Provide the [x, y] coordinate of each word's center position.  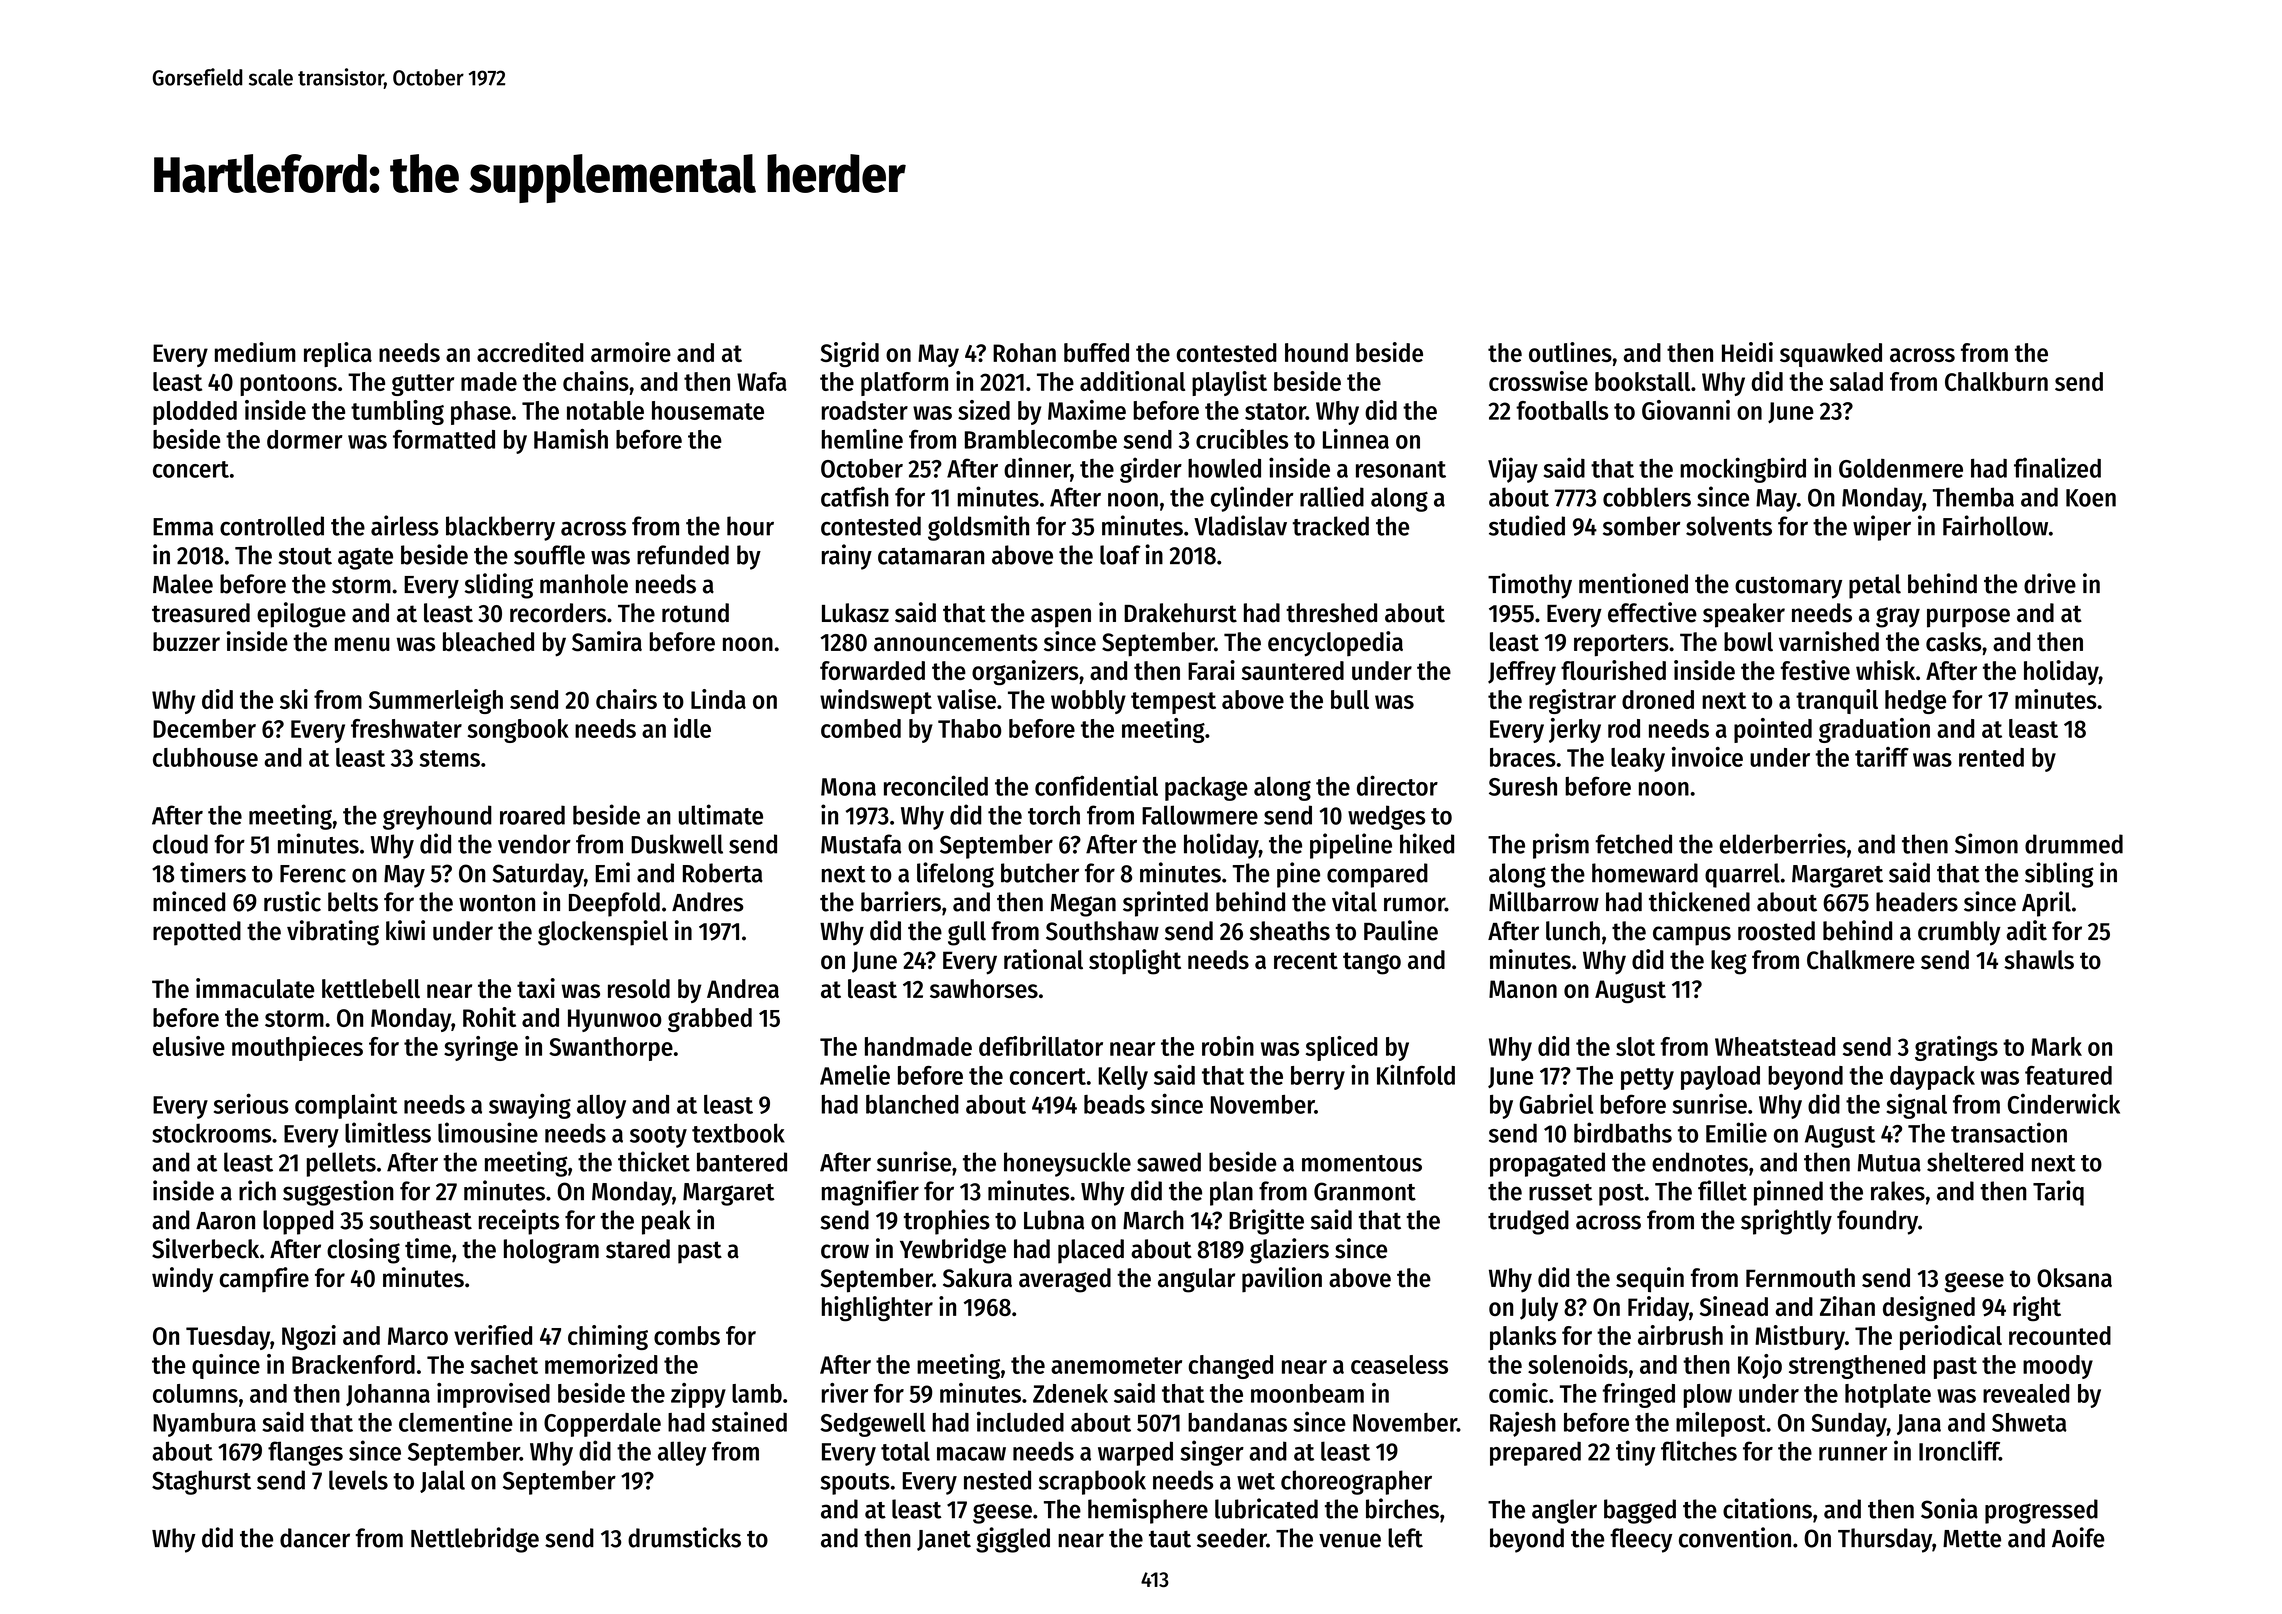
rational [1043, 959]
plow [1708, 1396]
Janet [944, 1540]
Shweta [2029, 1422]
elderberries [1783, 843]
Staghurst [201, 1482]
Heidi [1747, 352]
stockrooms [211, 1133]
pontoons [288, 385]
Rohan [1024, 352]
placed [1091, 1251]
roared [532, 815]
